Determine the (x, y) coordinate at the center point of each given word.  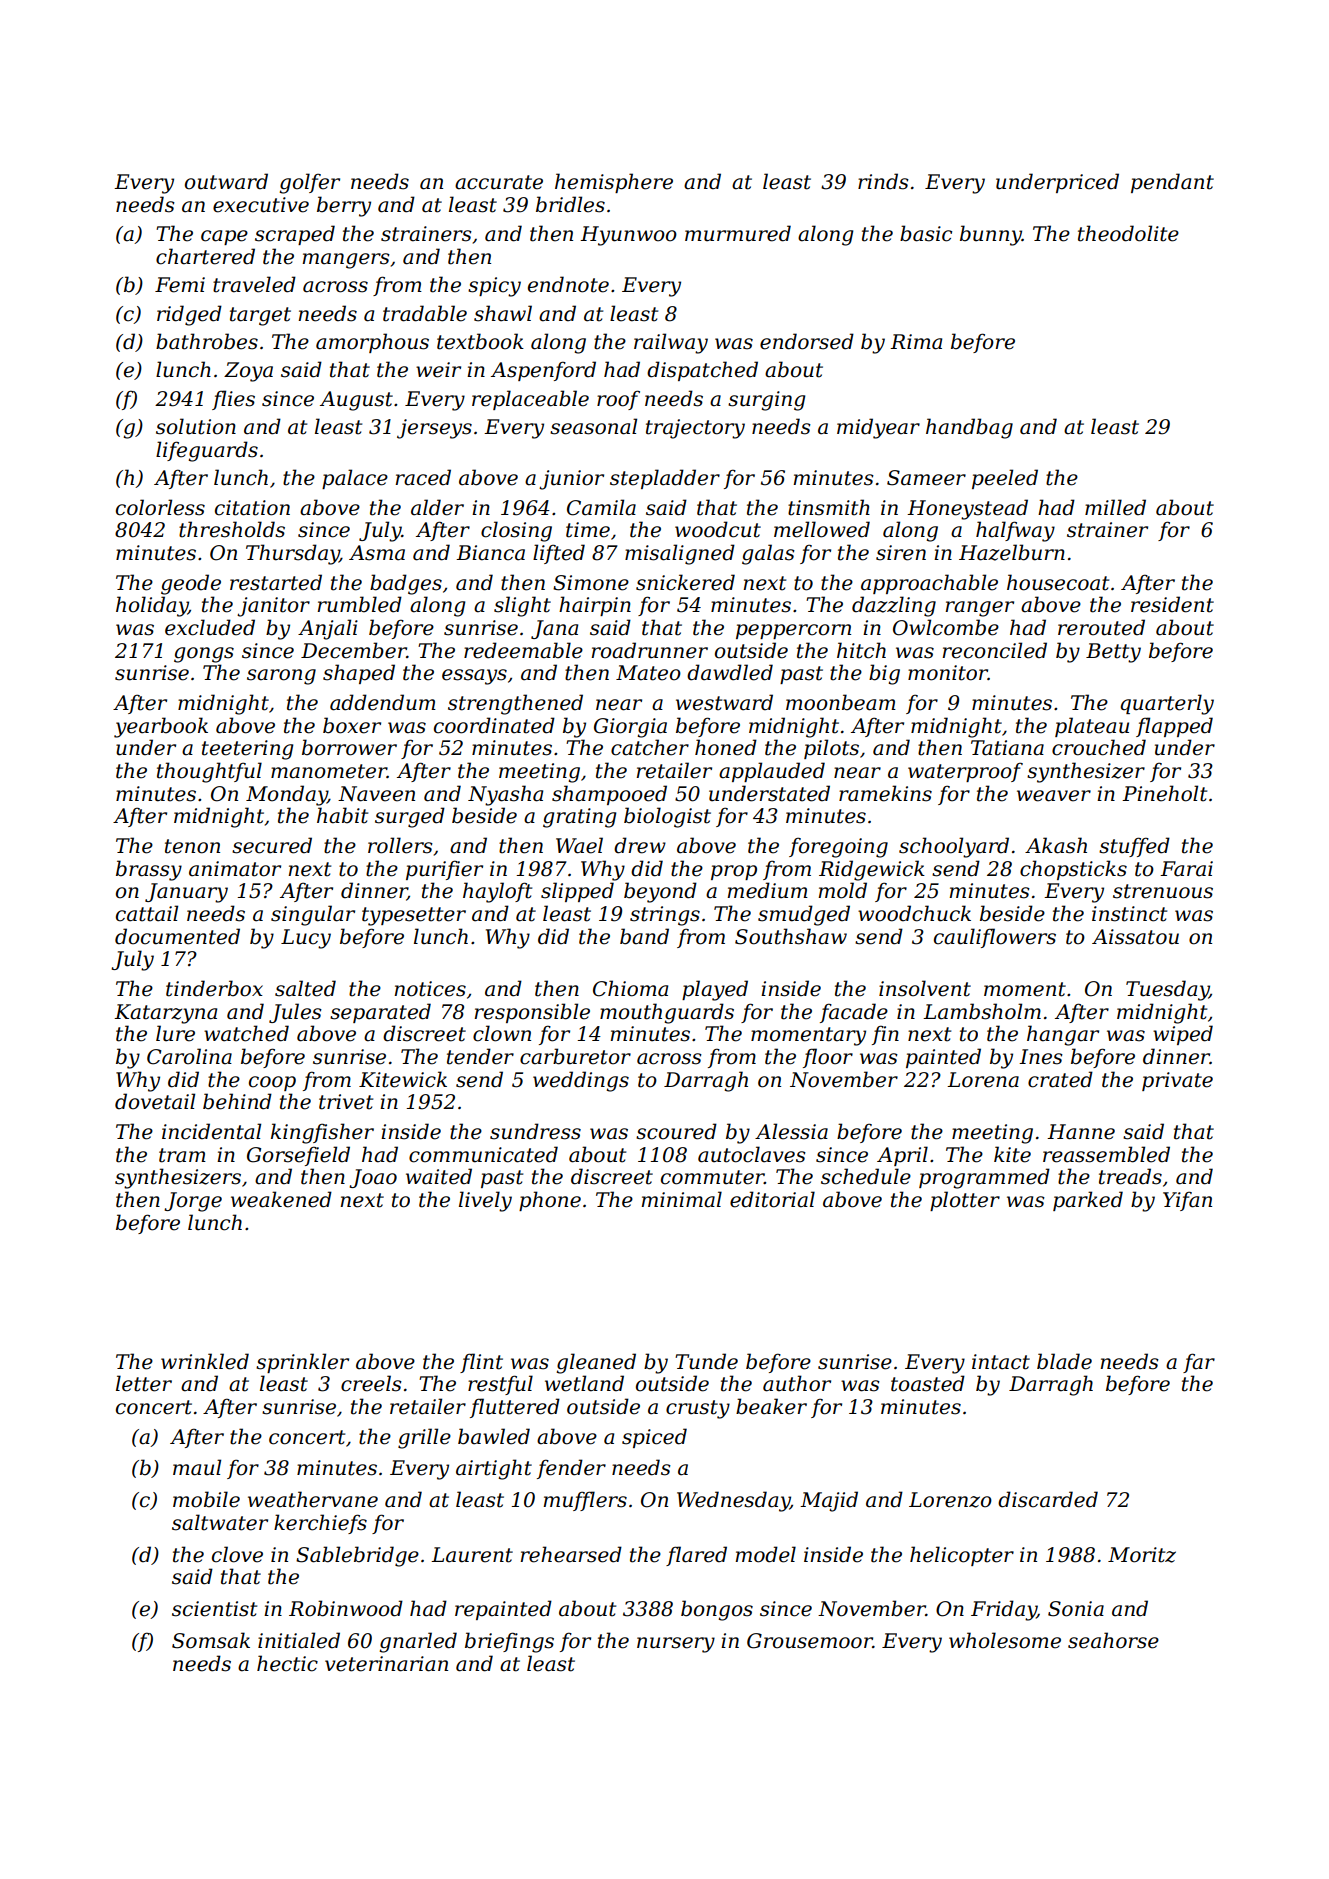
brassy (149, 870)
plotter (965, 1201)
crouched (1099, 747)
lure (175, 1033)
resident (1172, 604)
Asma (377, 553)
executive (261, 205)
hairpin (595, 606)
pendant (1172, 183)
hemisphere (614, 183)
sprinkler (302, 1363)
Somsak (211, 1640)
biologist (667, 817)
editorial (772, 1199)
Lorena (983, 1080)
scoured (676, 1131)
